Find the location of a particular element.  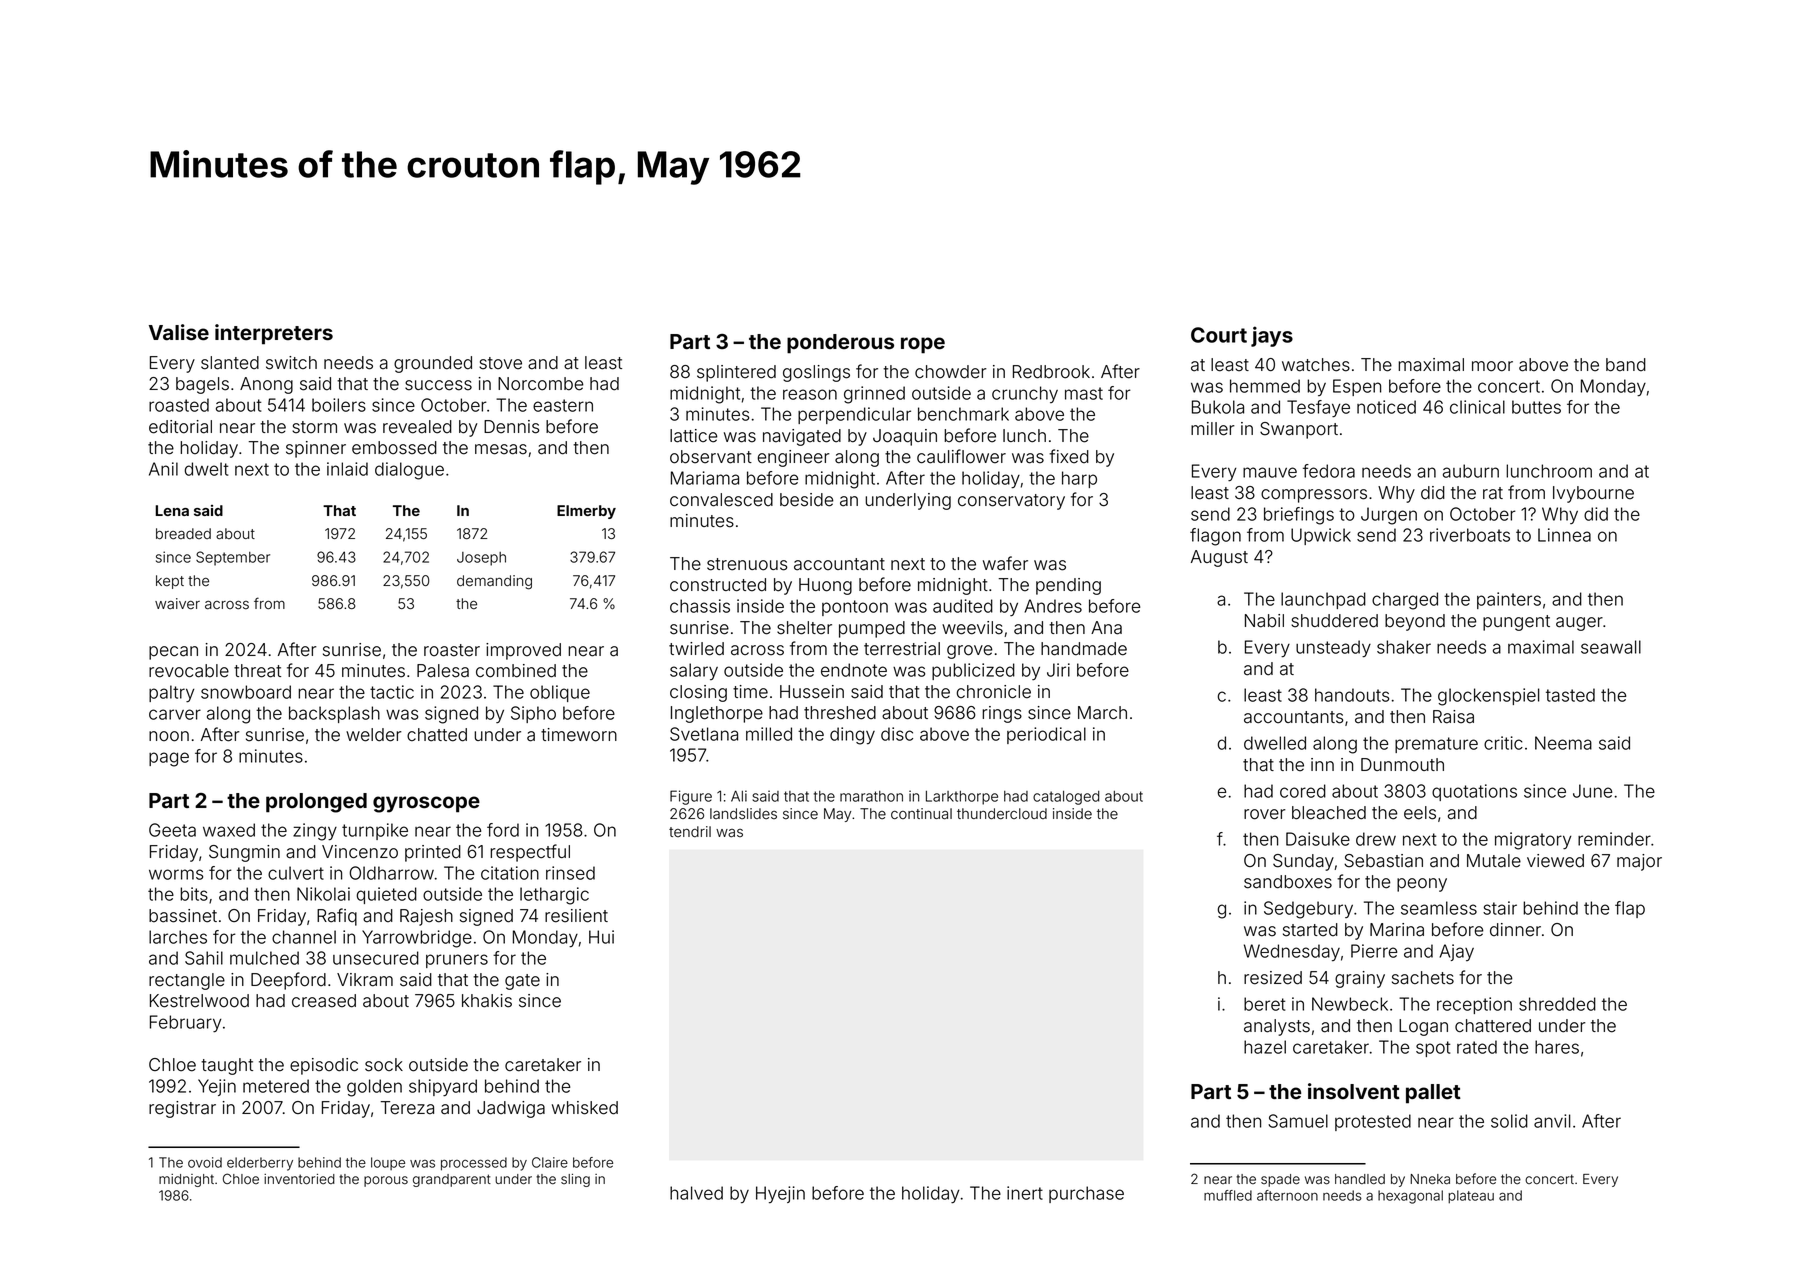

auburn is located at coordinates (1471, 471).
